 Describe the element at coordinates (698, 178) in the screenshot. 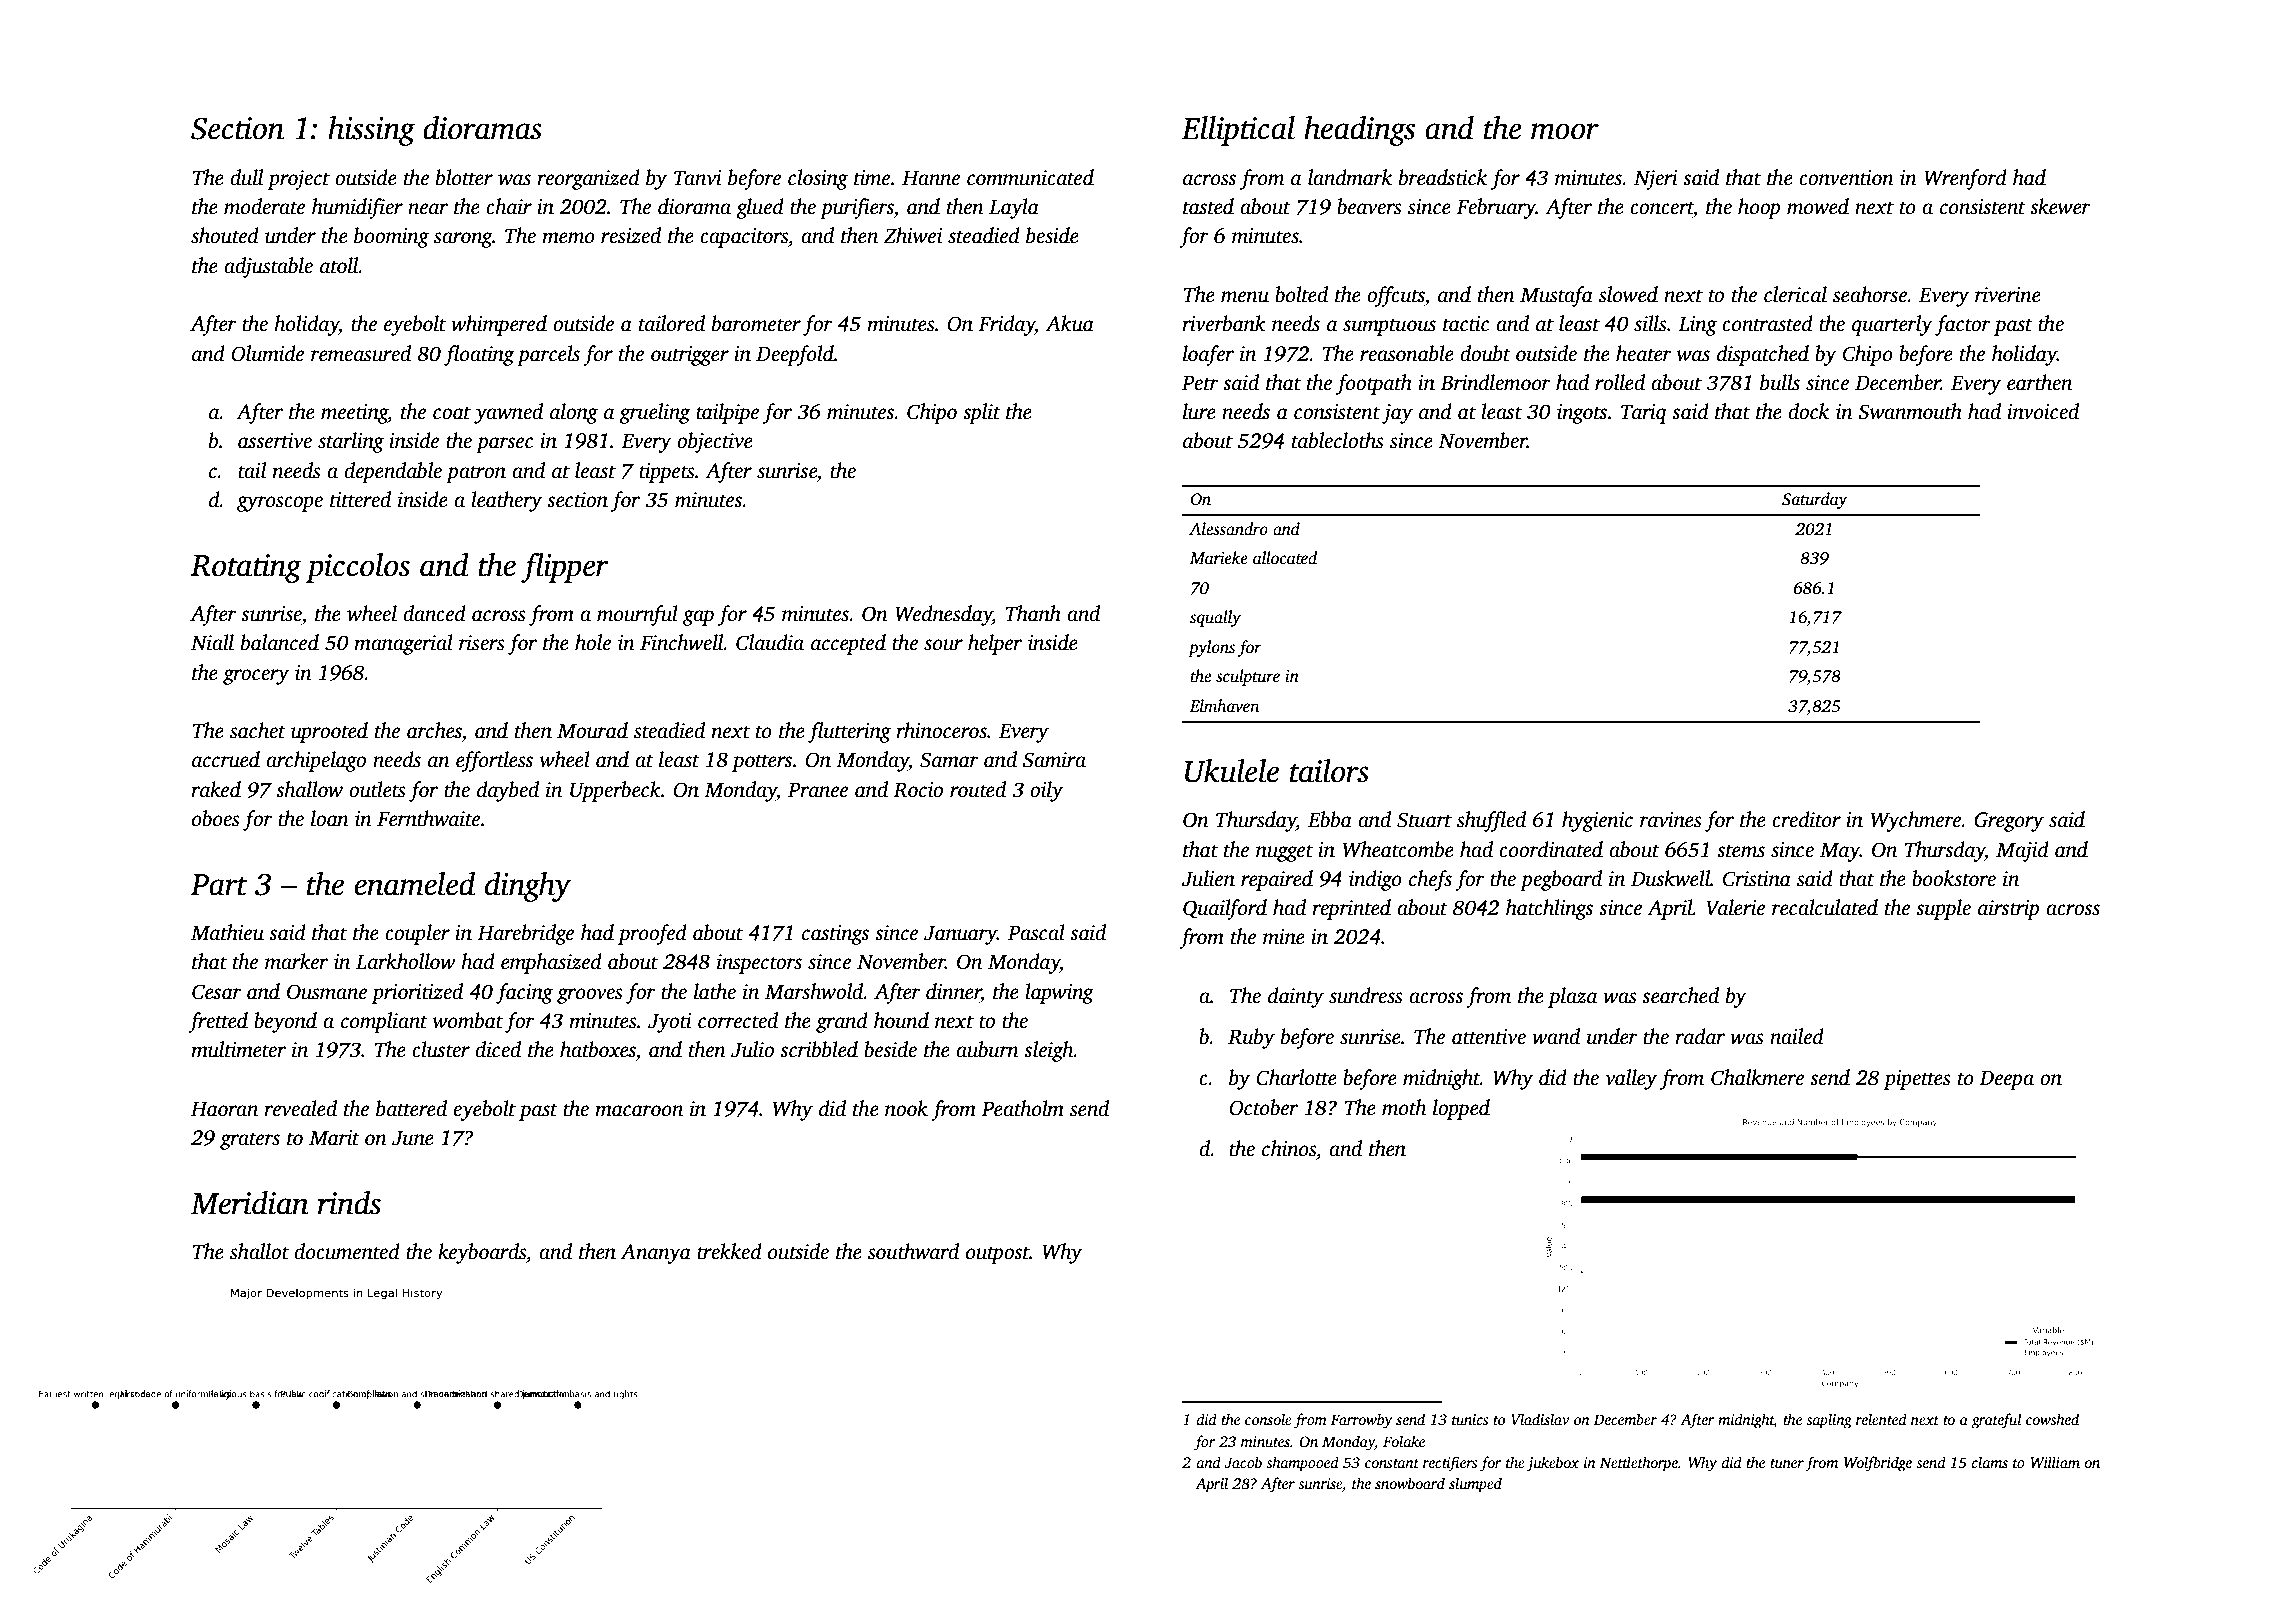

I see `Tanvi` at that location.
